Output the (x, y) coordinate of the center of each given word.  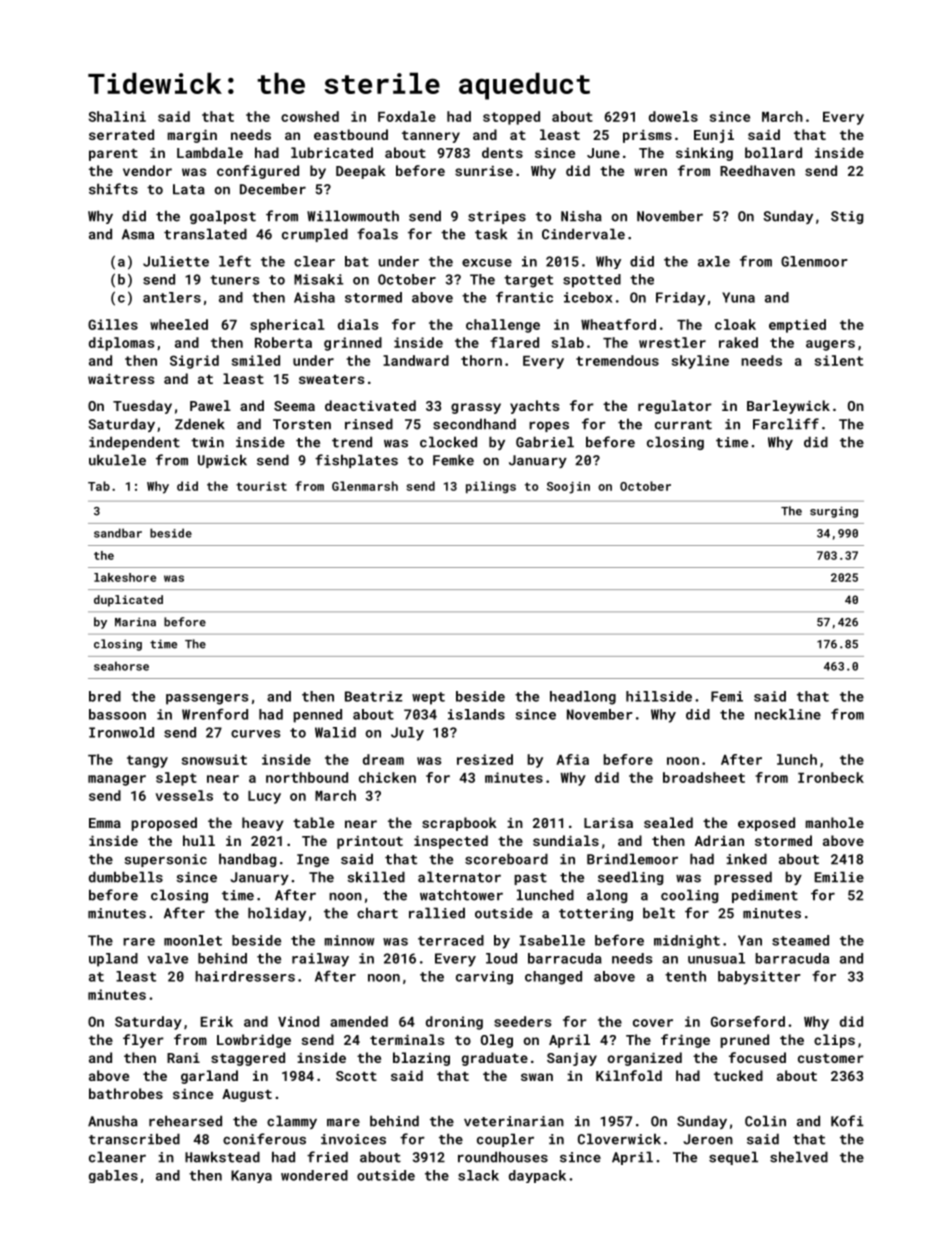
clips (834, 1041)
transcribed (134, 1139)
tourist (261, 486)
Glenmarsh (365, 486)
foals (377, 234)
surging (834, 512)
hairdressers (245, 976)
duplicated (128, 601)
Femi (727, 696)
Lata (189, 189)
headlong (583, 698)
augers (830, 345)
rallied (437, 913)
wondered (314, 1175)
